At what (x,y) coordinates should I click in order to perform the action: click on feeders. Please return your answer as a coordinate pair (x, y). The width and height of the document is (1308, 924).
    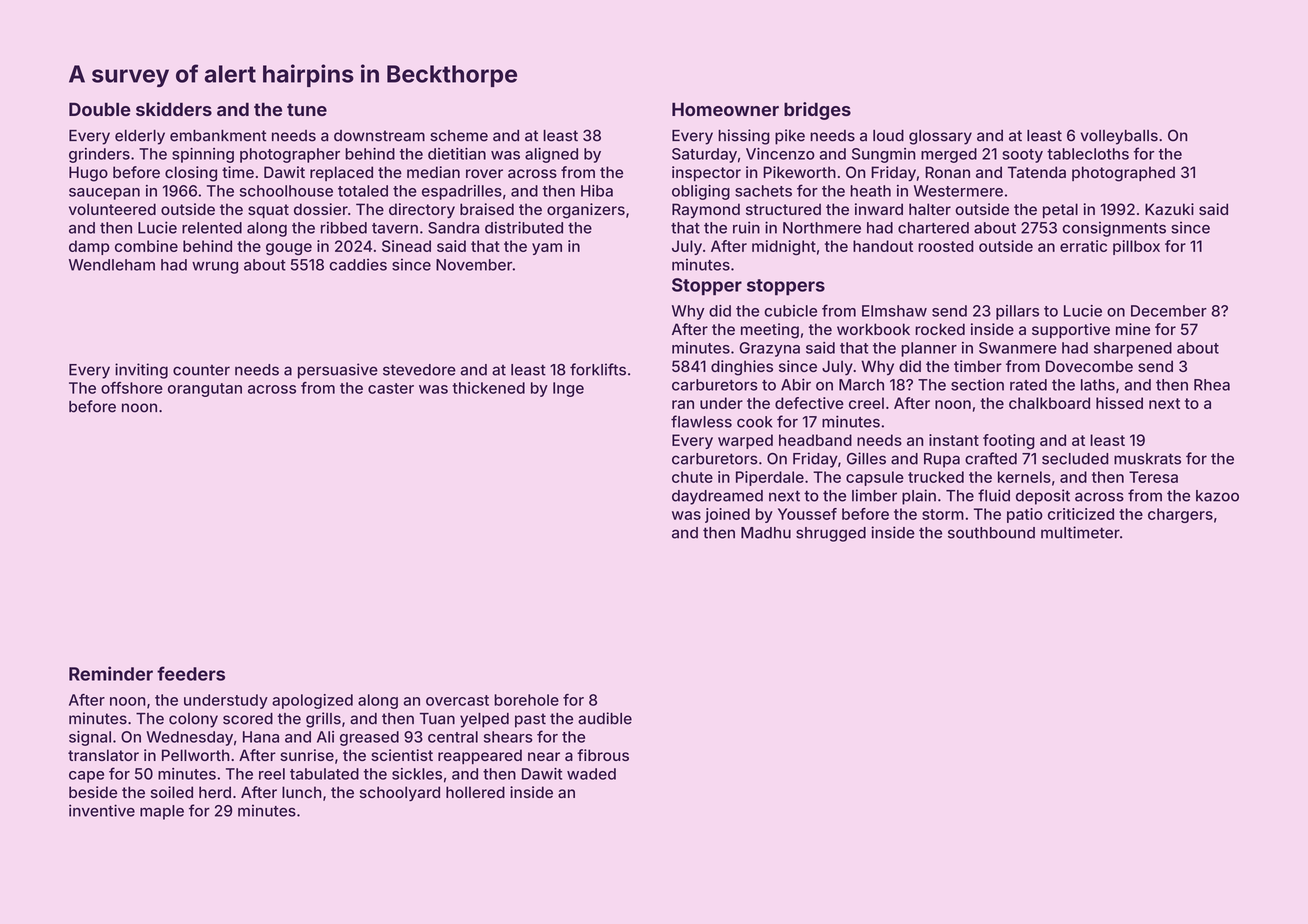
    Looking at the image, I should click on (191, 673).
